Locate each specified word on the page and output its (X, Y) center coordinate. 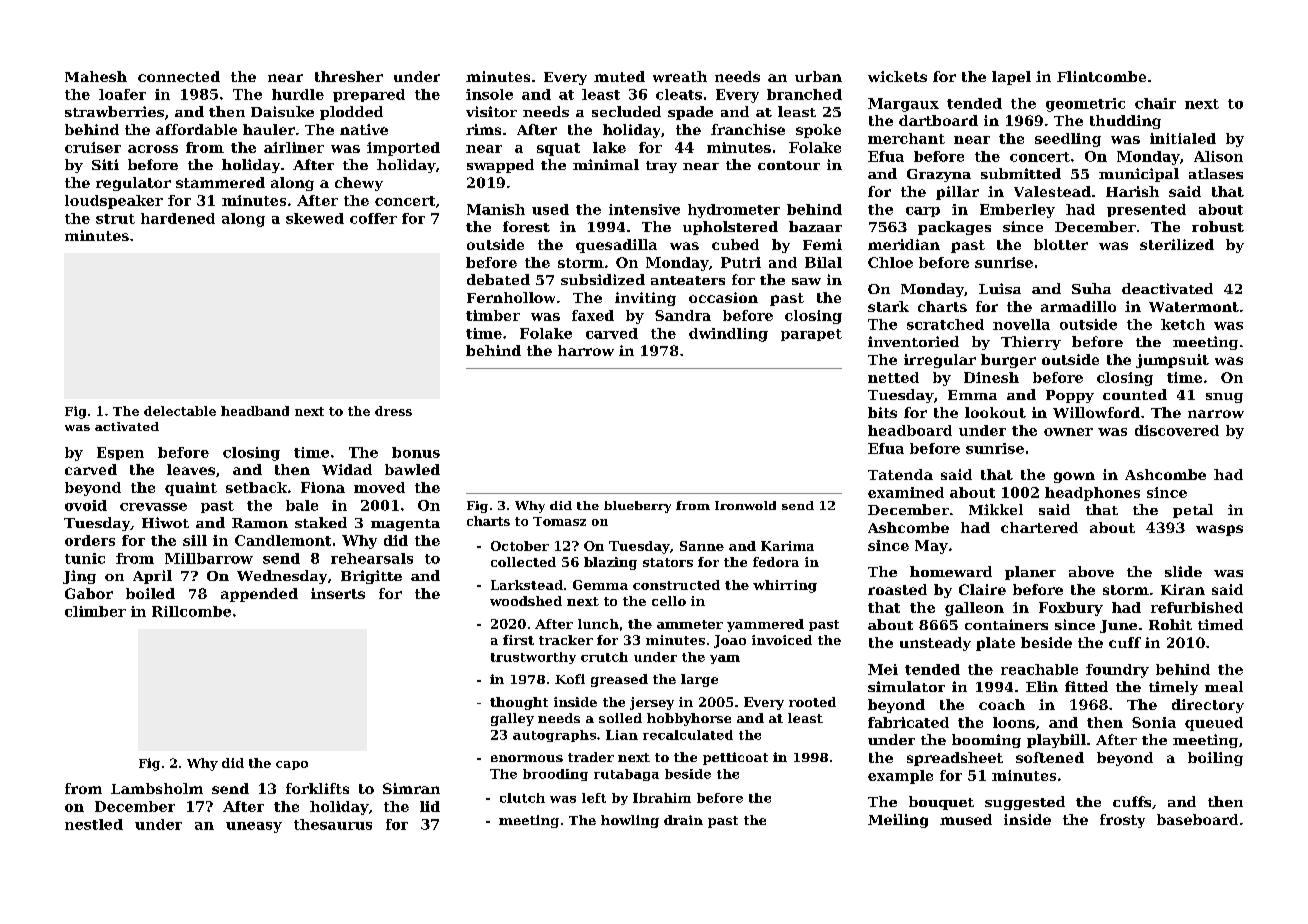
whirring (785, 586)
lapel (1011, 78)
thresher (349, 76)
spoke (818, 131)
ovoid (86, 505)
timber (493, 315)
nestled (94, 824)
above (1091, 571)
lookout (995, 412)
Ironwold (745, 505)
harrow (586, 350)
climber (95, 611)
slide (1183, 571)
